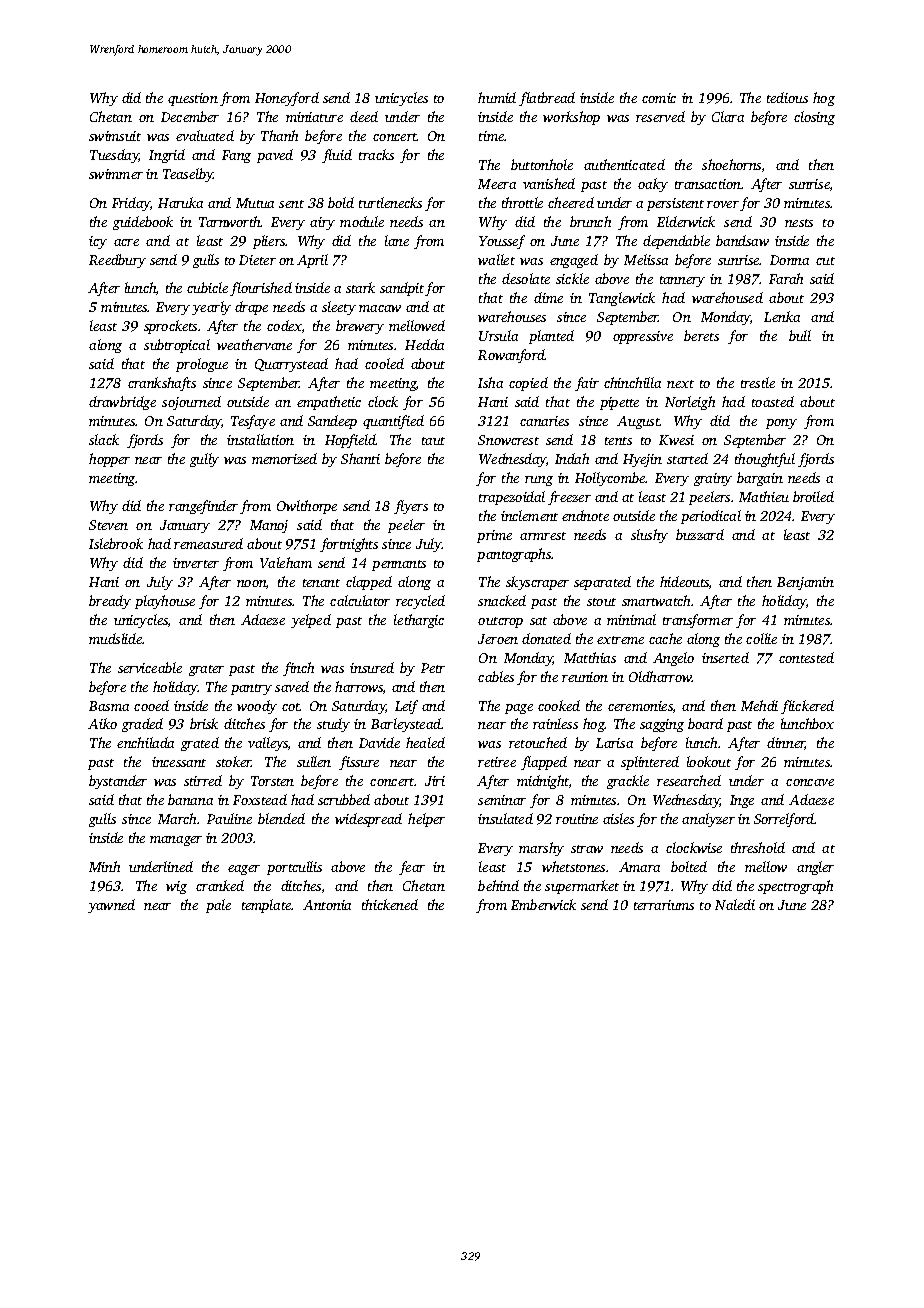  What do you see at coordinates (490, 382) in the screenshot?
I see `Isha` at bounding box center [490, 382].
